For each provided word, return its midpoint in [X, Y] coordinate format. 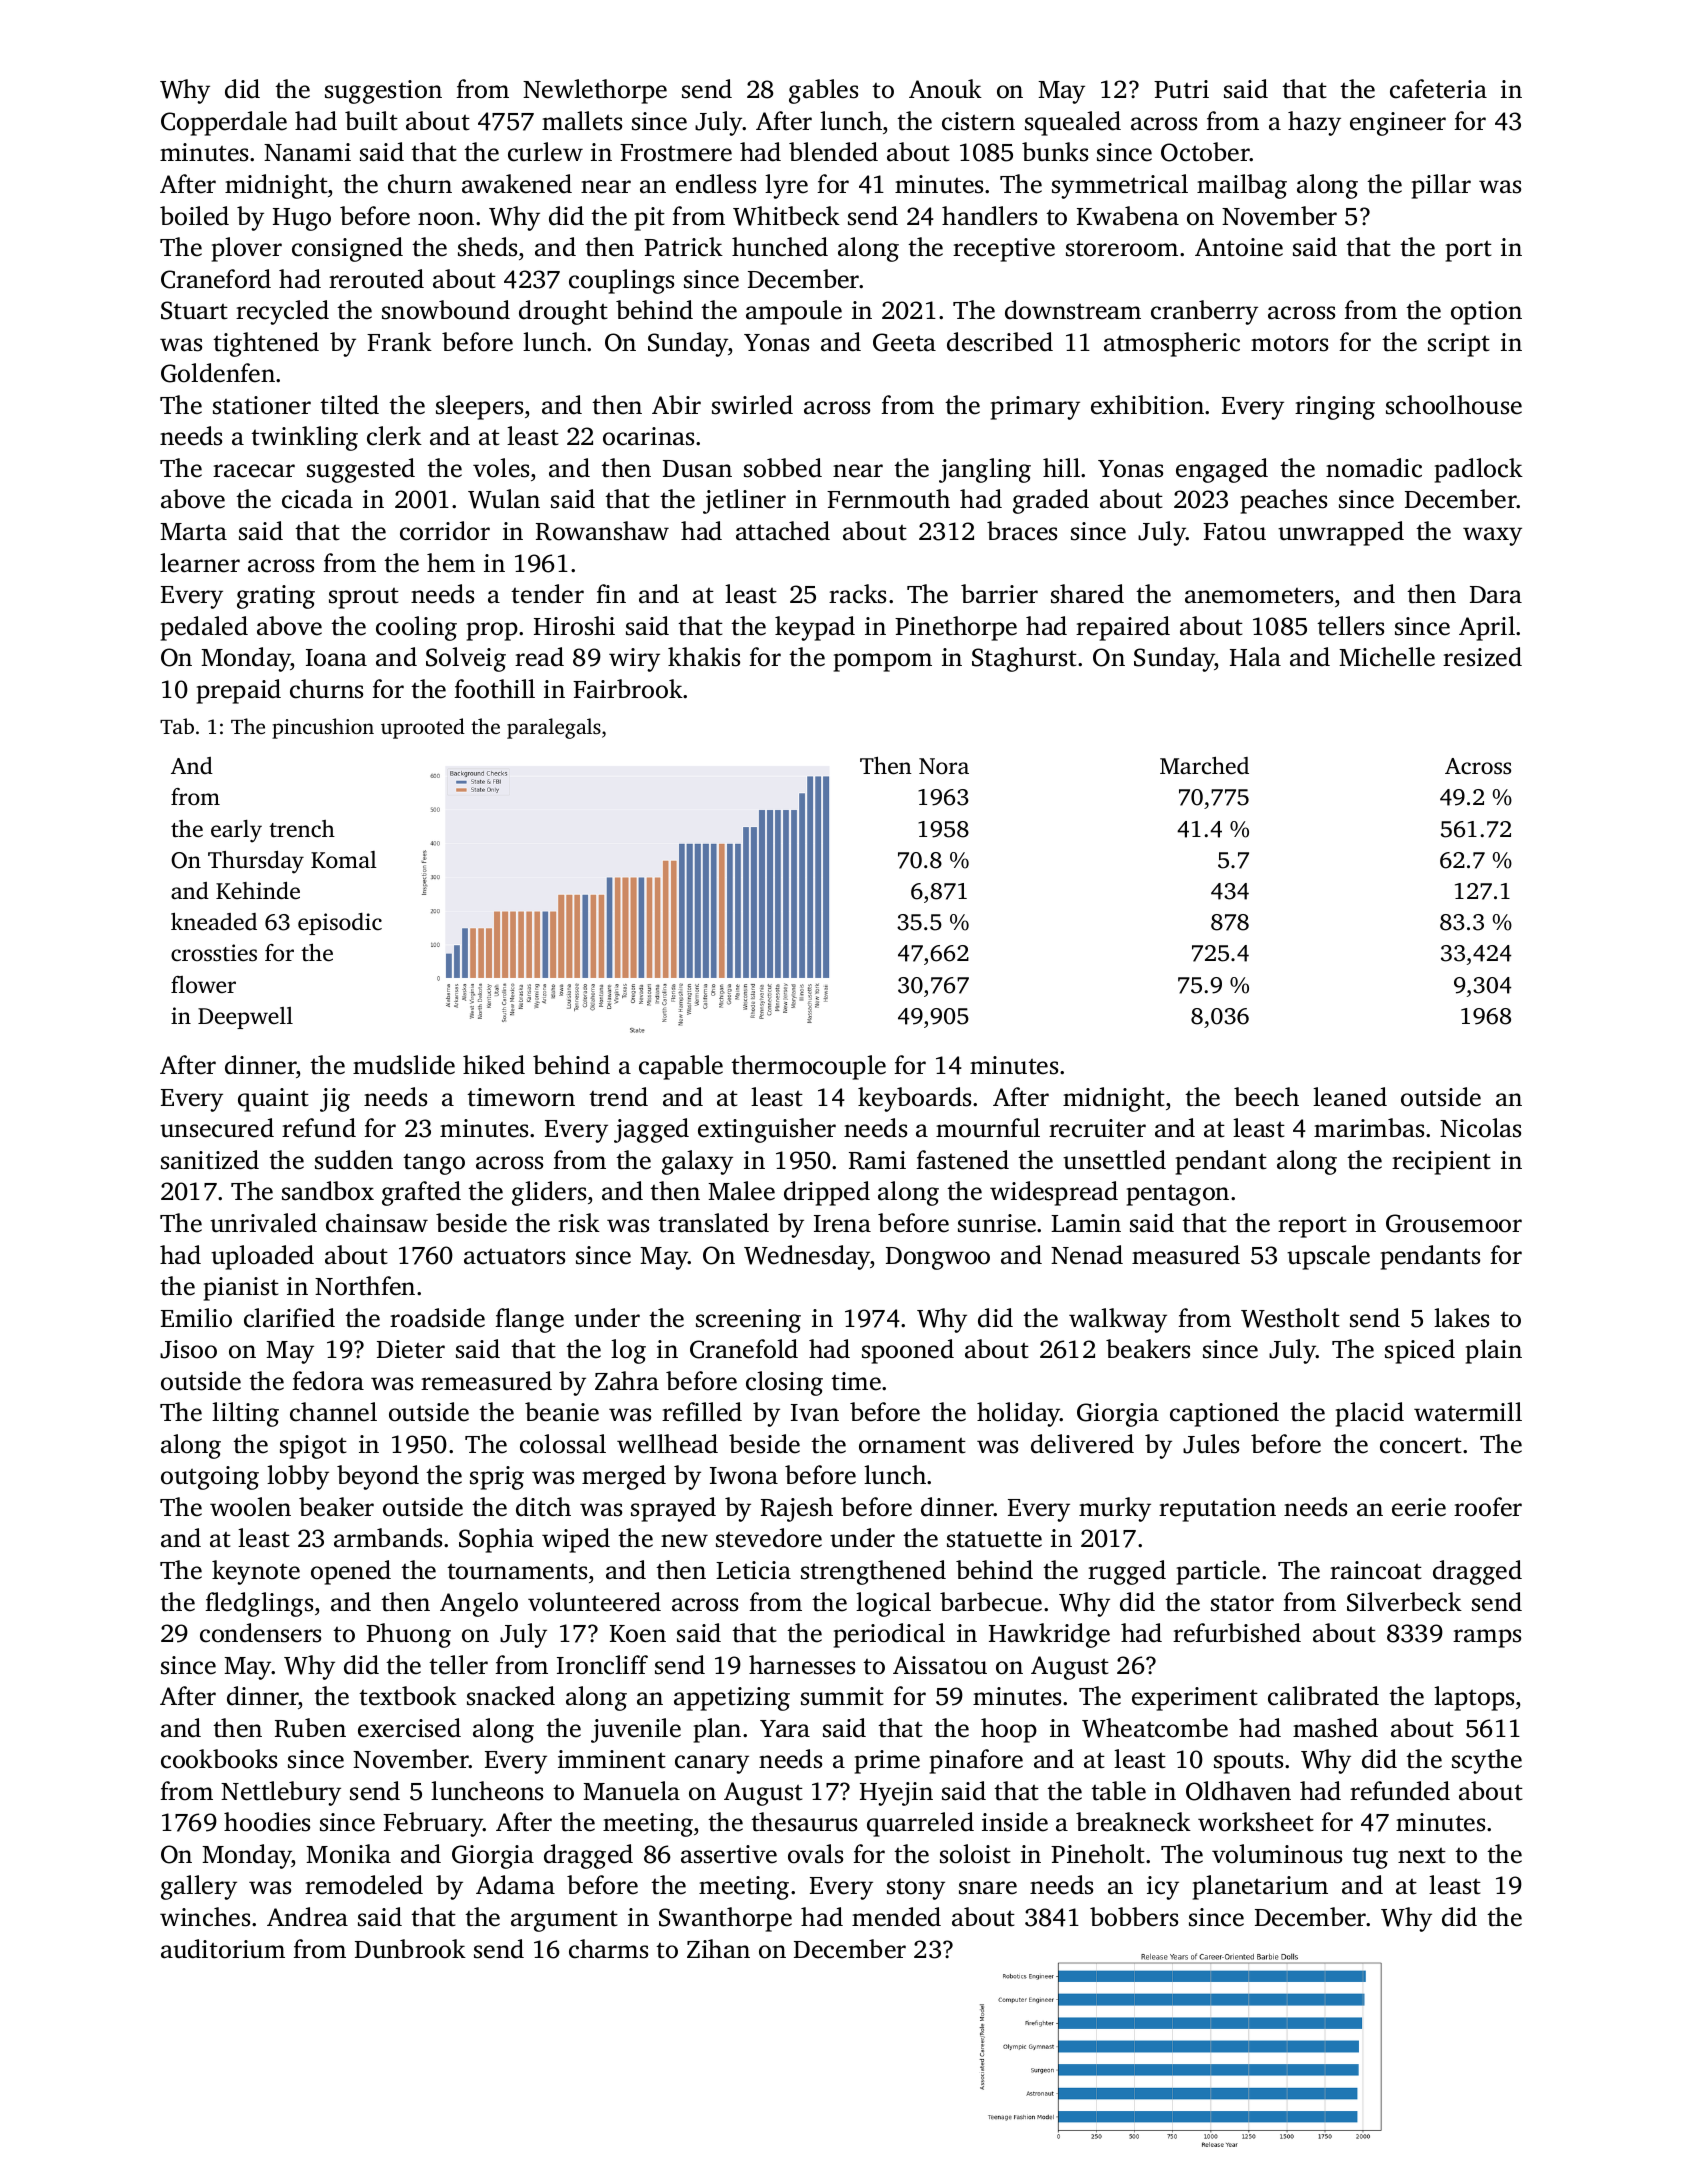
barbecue [991, 1602]
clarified [289, 1318]
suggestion [383, 92]
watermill [1468, 1412]
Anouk [945, 89]
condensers [260, 1633]
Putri [1181, 89]
